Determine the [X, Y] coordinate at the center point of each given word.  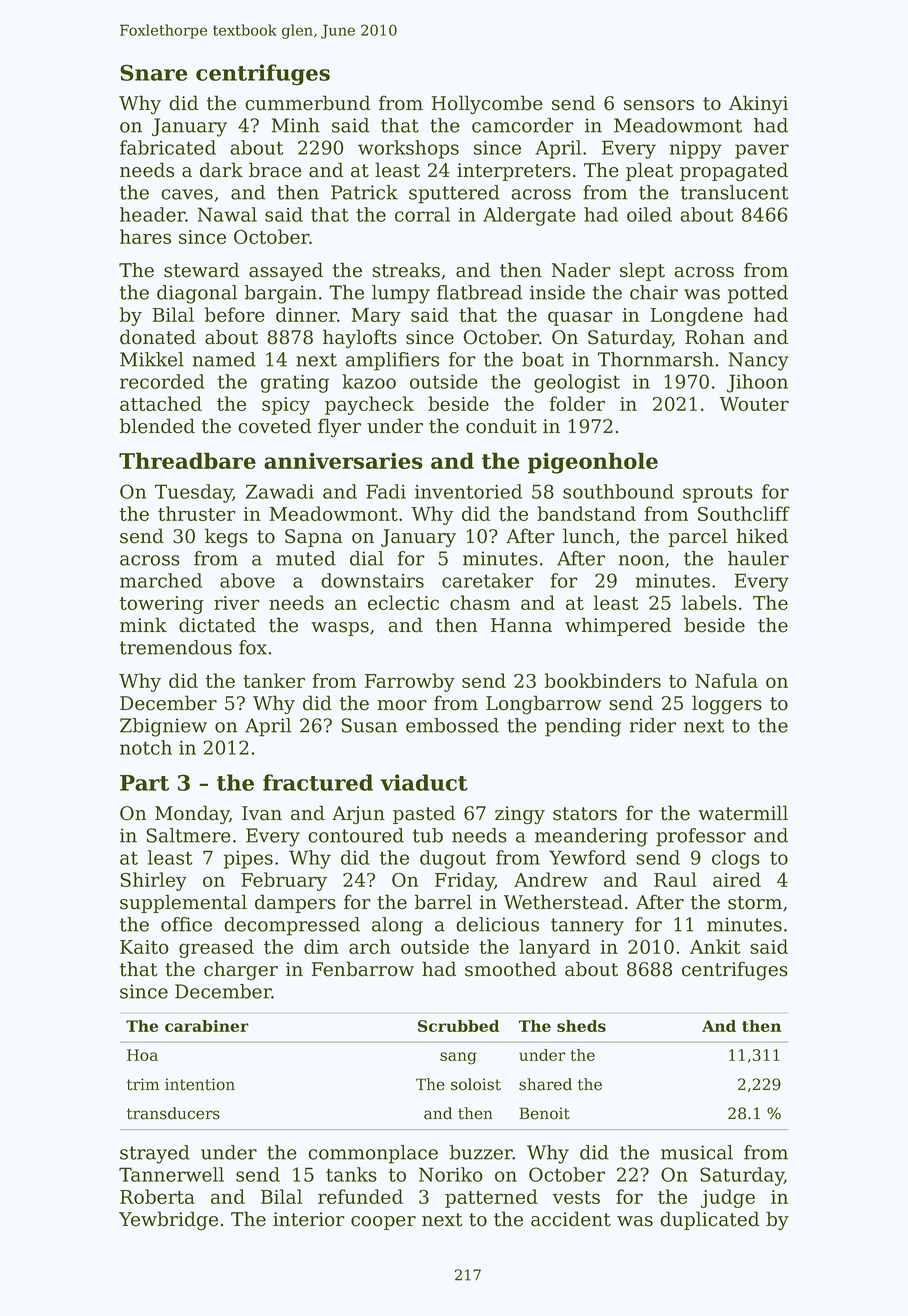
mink [143, 624]
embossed [452, 725]
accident [571, 1219]
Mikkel [152, 359]
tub [428, 835]
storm [755, 903]
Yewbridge [168, 1221]
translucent [735, 192]
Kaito [144, 947]
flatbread [479, 292]
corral [422, 214]
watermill [743, 813]
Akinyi [758, 105]
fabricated [168, 147]
